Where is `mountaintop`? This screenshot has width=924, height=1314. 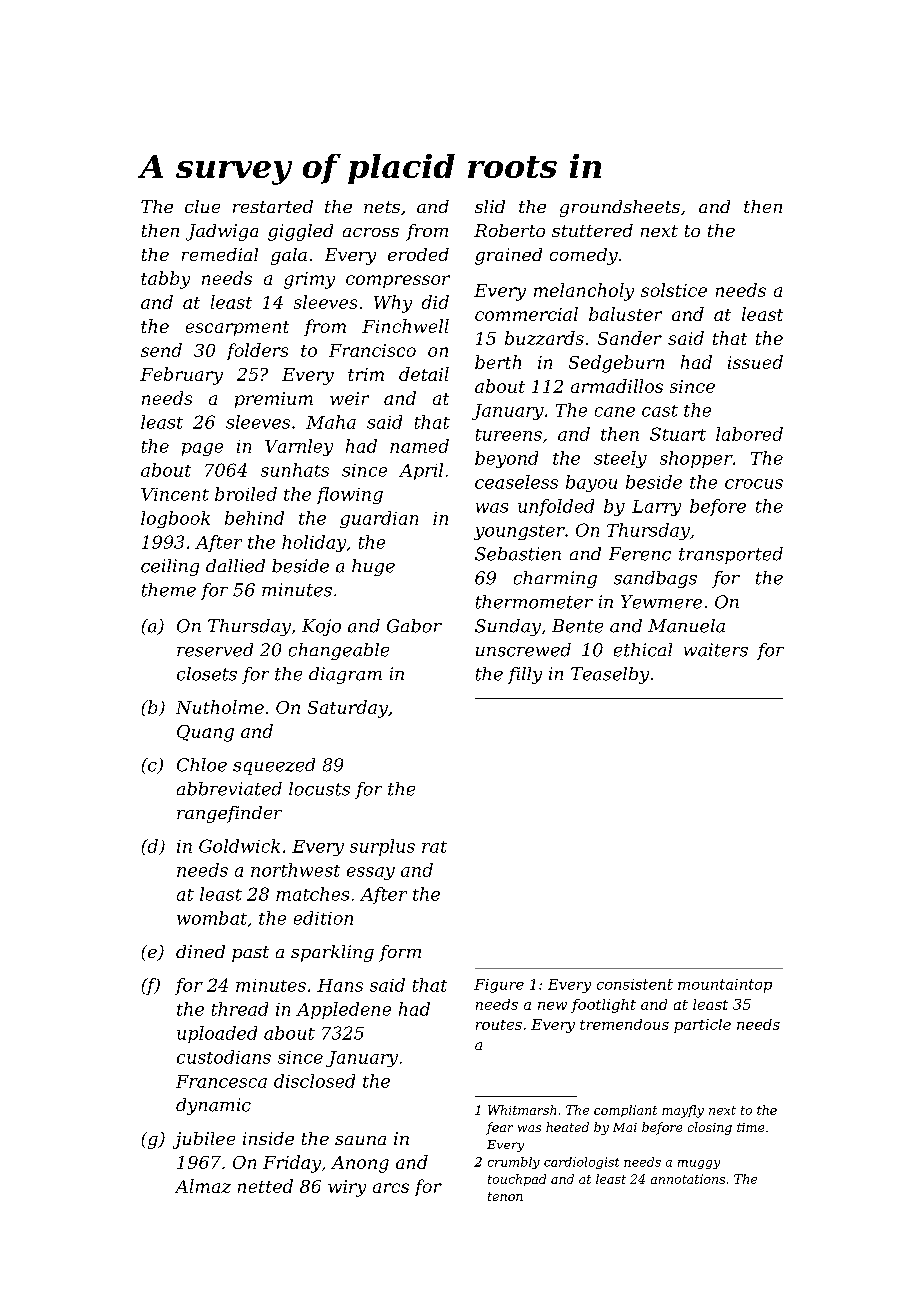
mountaintop is located at coordinates (725, 986).
